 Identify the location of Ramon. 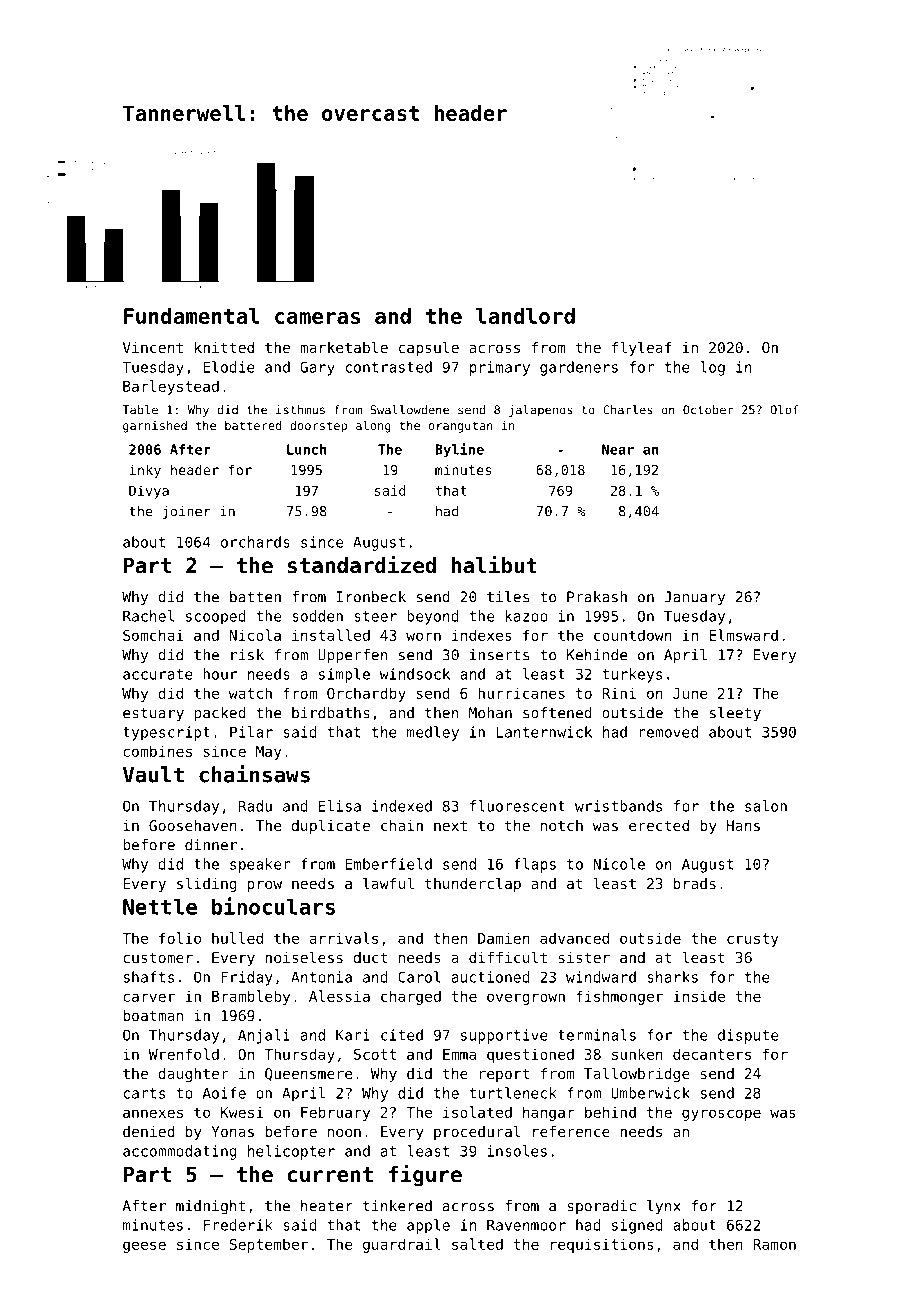
(774, 1244).
